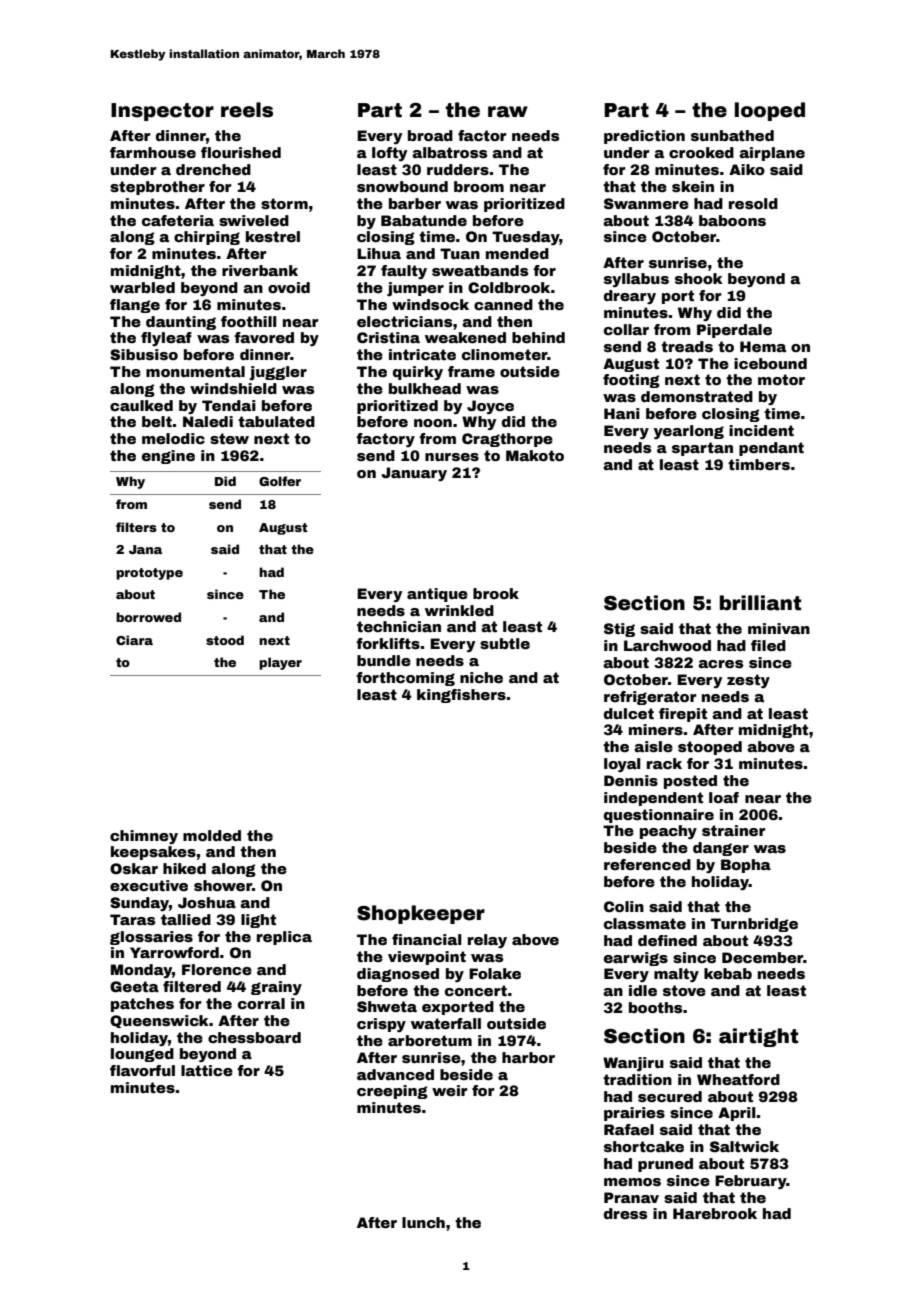  I want to click on borrowed, so click(148, 617).
